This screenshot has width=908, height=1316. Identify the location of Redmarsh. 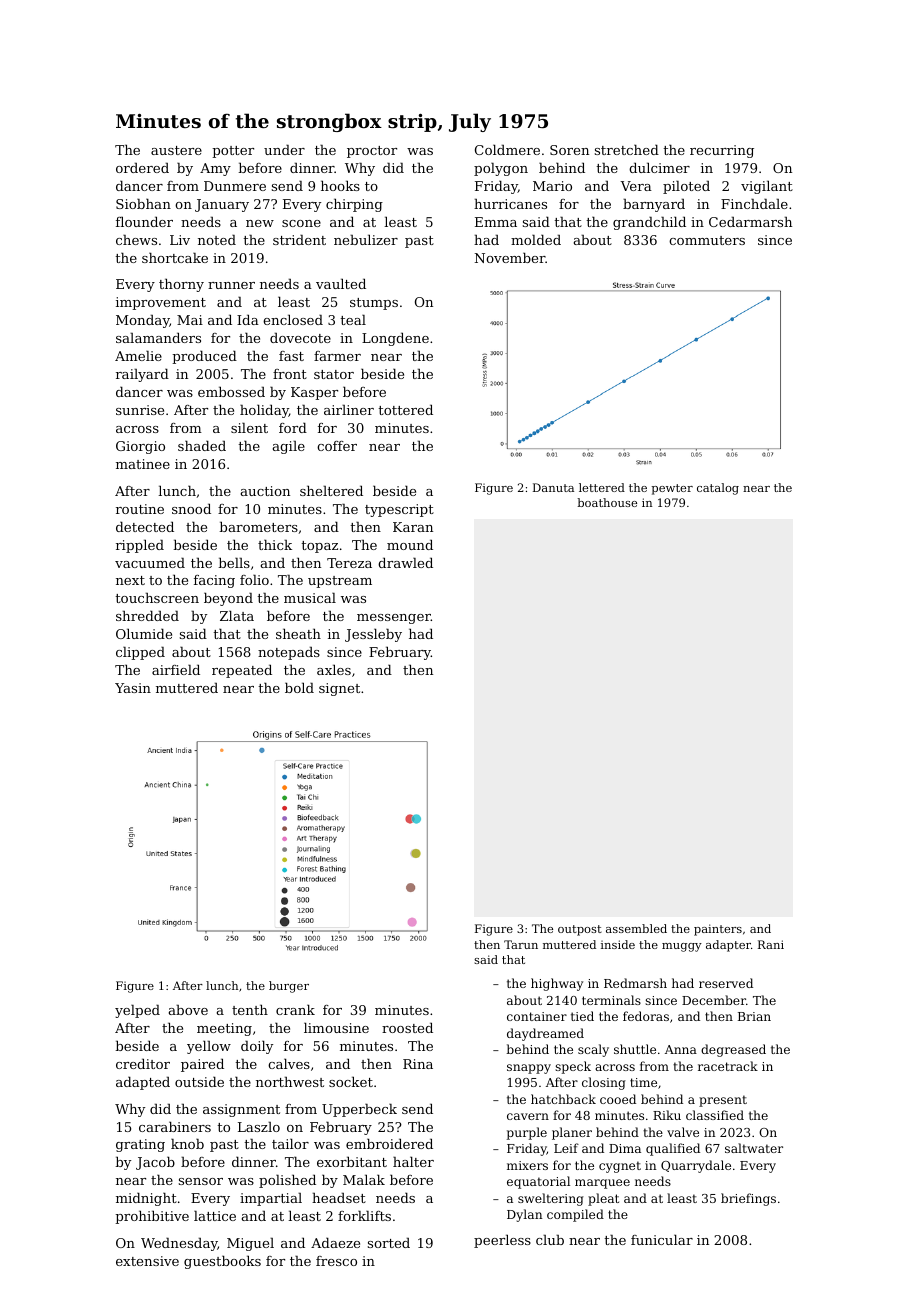
(635, 983).
